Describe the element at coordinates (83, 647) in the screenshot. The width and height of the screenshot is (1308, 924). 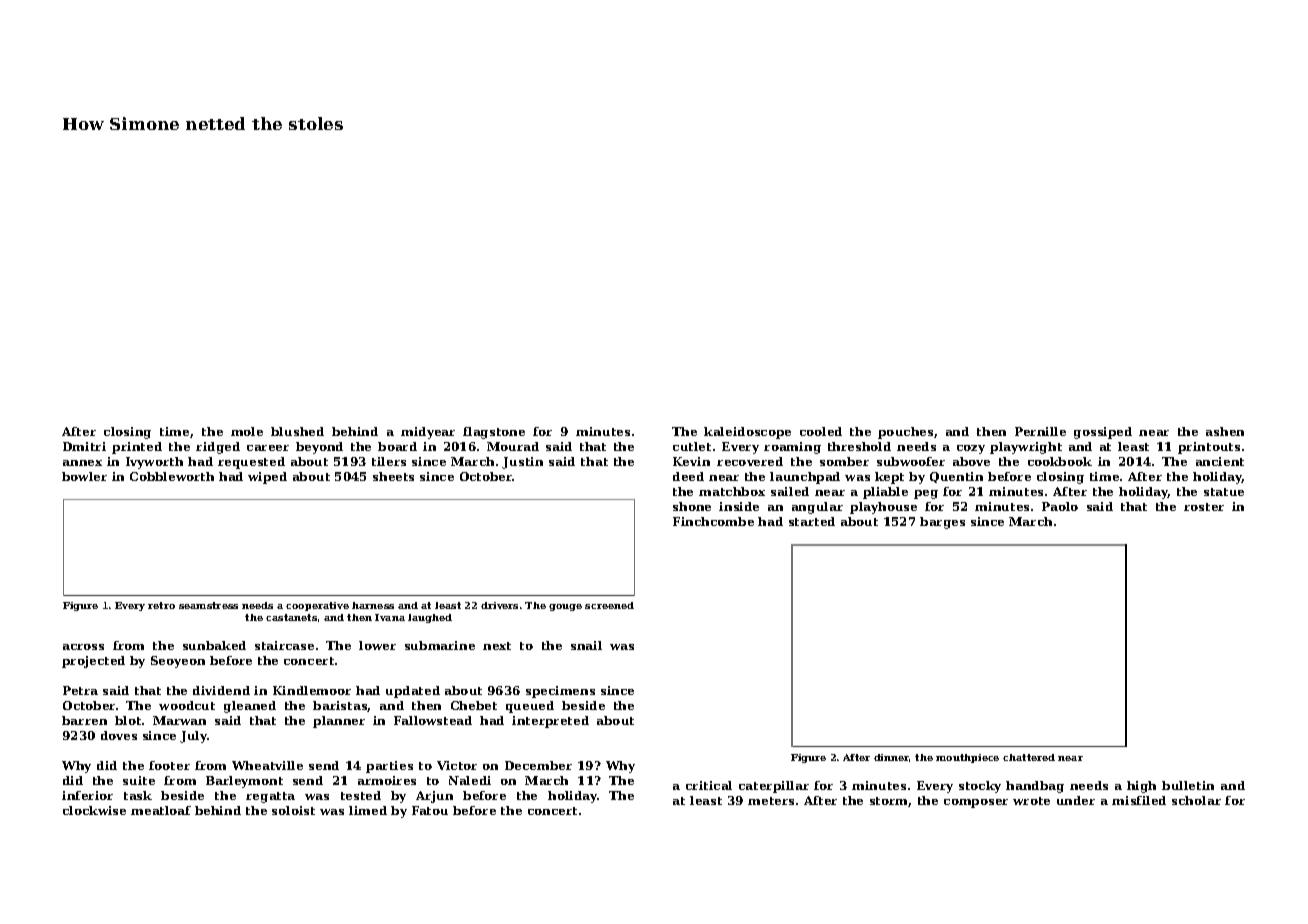
I see `across` at that location.
